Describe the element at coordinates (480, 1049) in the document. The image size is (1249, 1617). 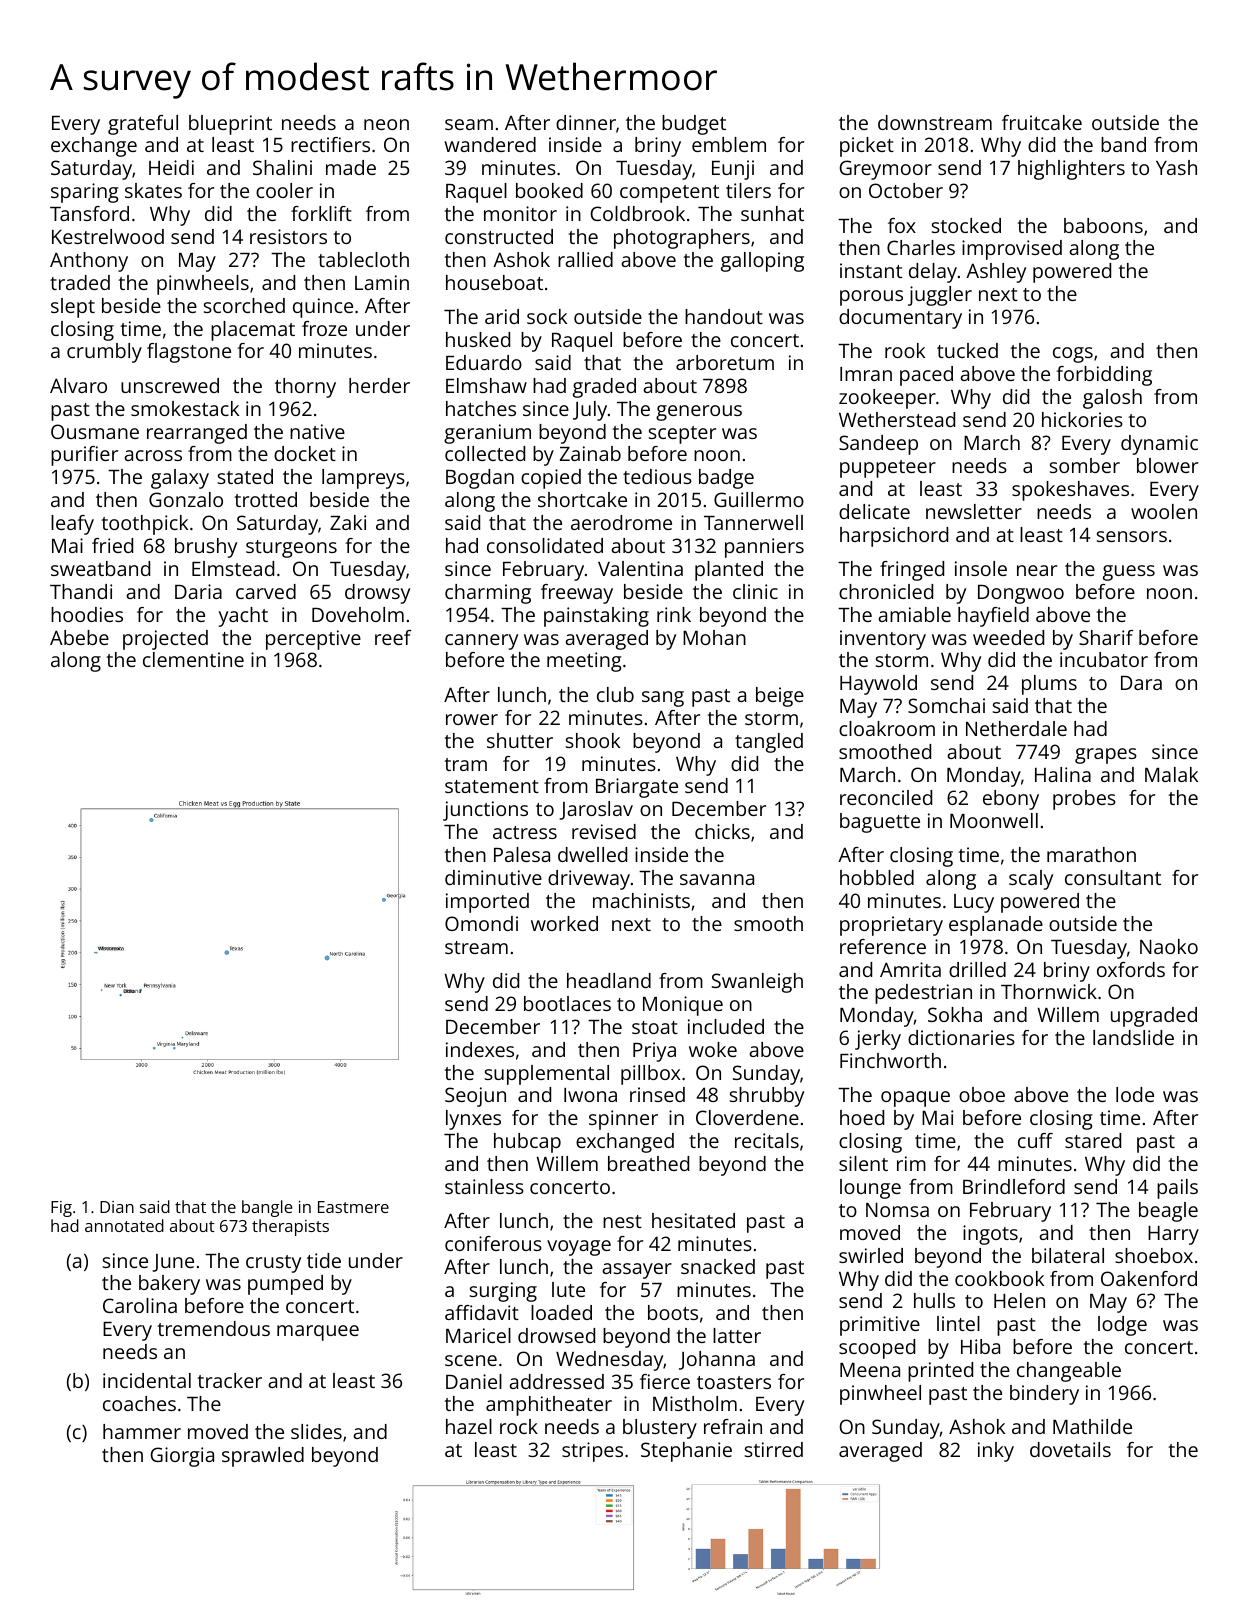
I see `indexes` at that location.
